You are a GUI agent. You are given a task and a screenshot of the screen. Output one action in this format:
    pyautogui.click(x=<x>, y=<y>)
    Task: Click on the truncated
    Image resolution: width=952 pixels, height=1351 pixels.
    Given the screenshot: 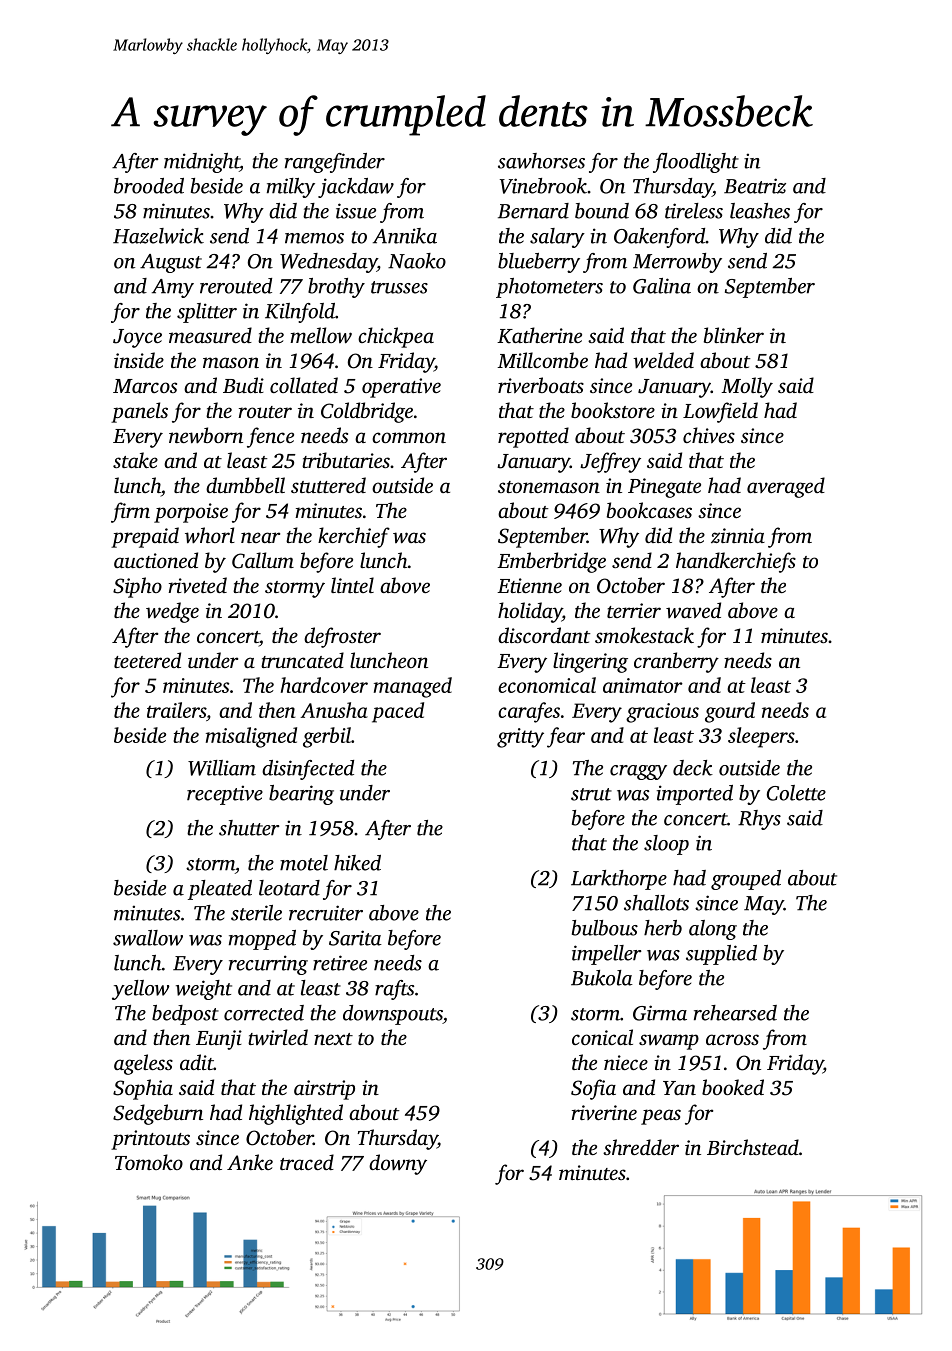 What is the action you would take?
    pyautogui.click(x=302, y=660)
